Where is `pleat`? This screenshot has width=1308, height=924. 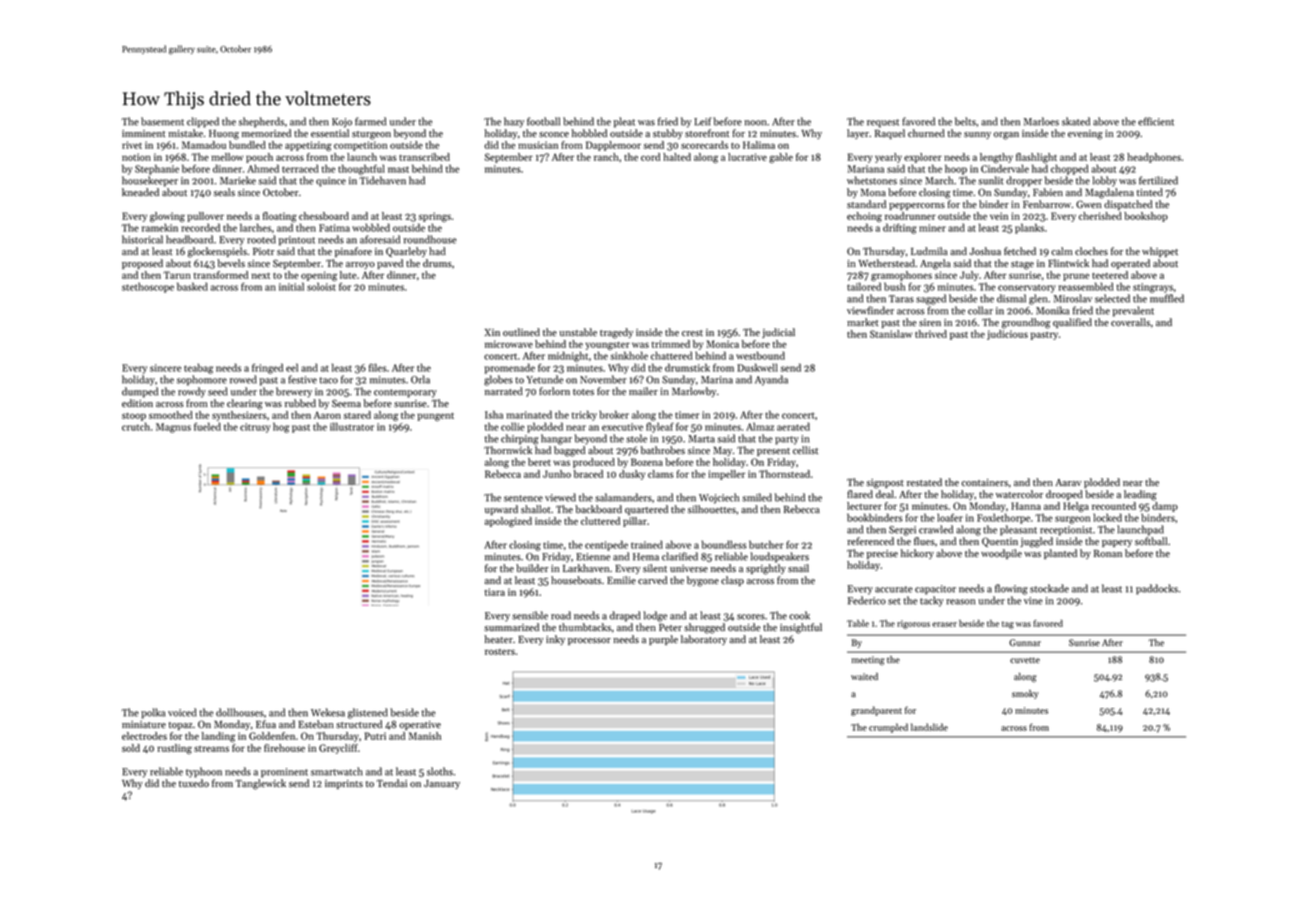 pleat is located at coordinates (624, 122).
